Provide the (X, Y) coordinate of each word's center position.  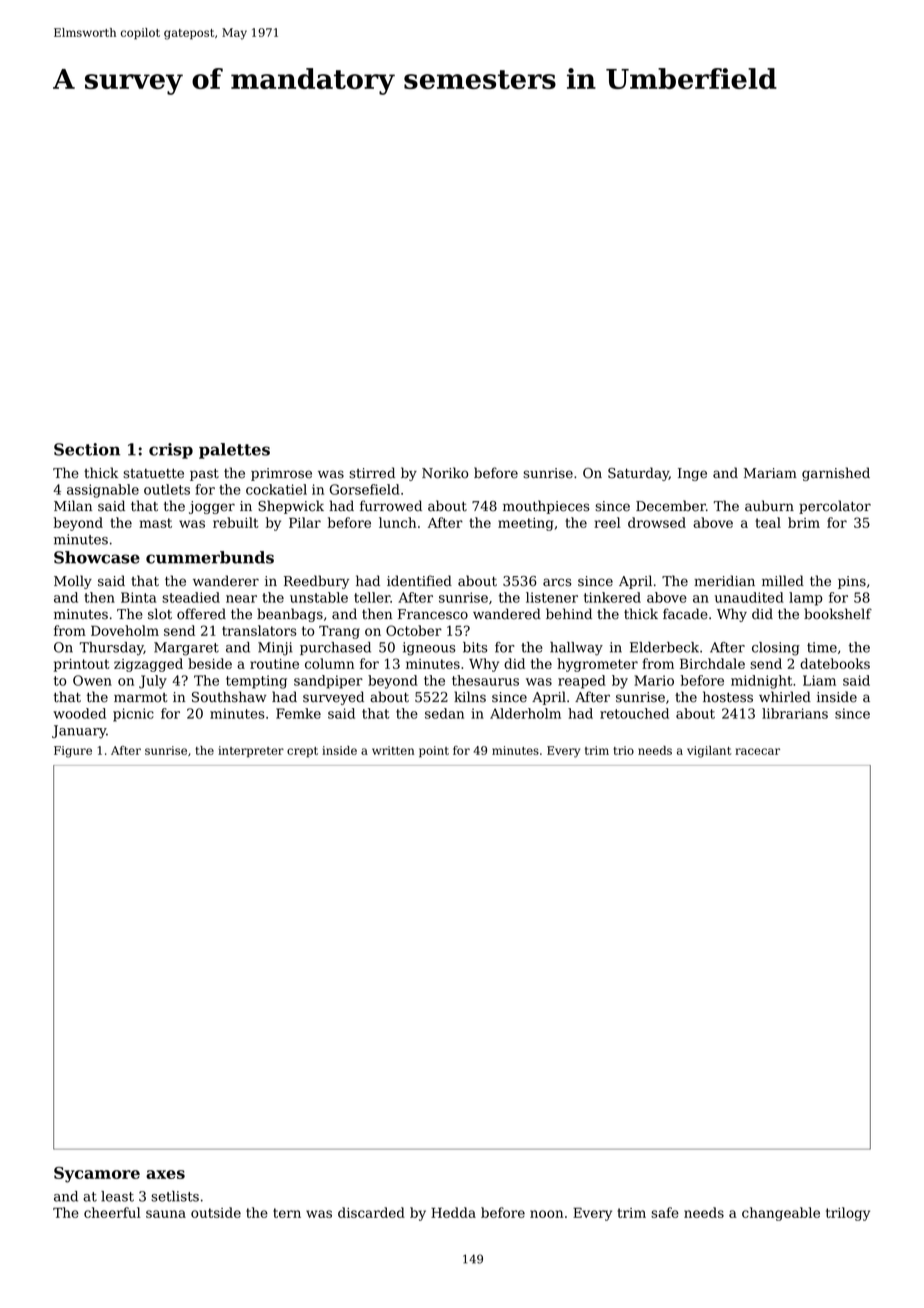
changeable (781, 1214)
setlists (175, 1196)
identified (419, 581)
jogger (212, 507)
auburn (769, 506)
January (79, 732)
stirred (372, 473)
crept (302, 752)
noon (546, 1214)
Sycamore (97, 1175)
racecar (757, 751)
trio (624, 750)
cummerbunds (210, 557)
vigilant (709, 752)
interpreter (251, 751)
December (671, 506)
